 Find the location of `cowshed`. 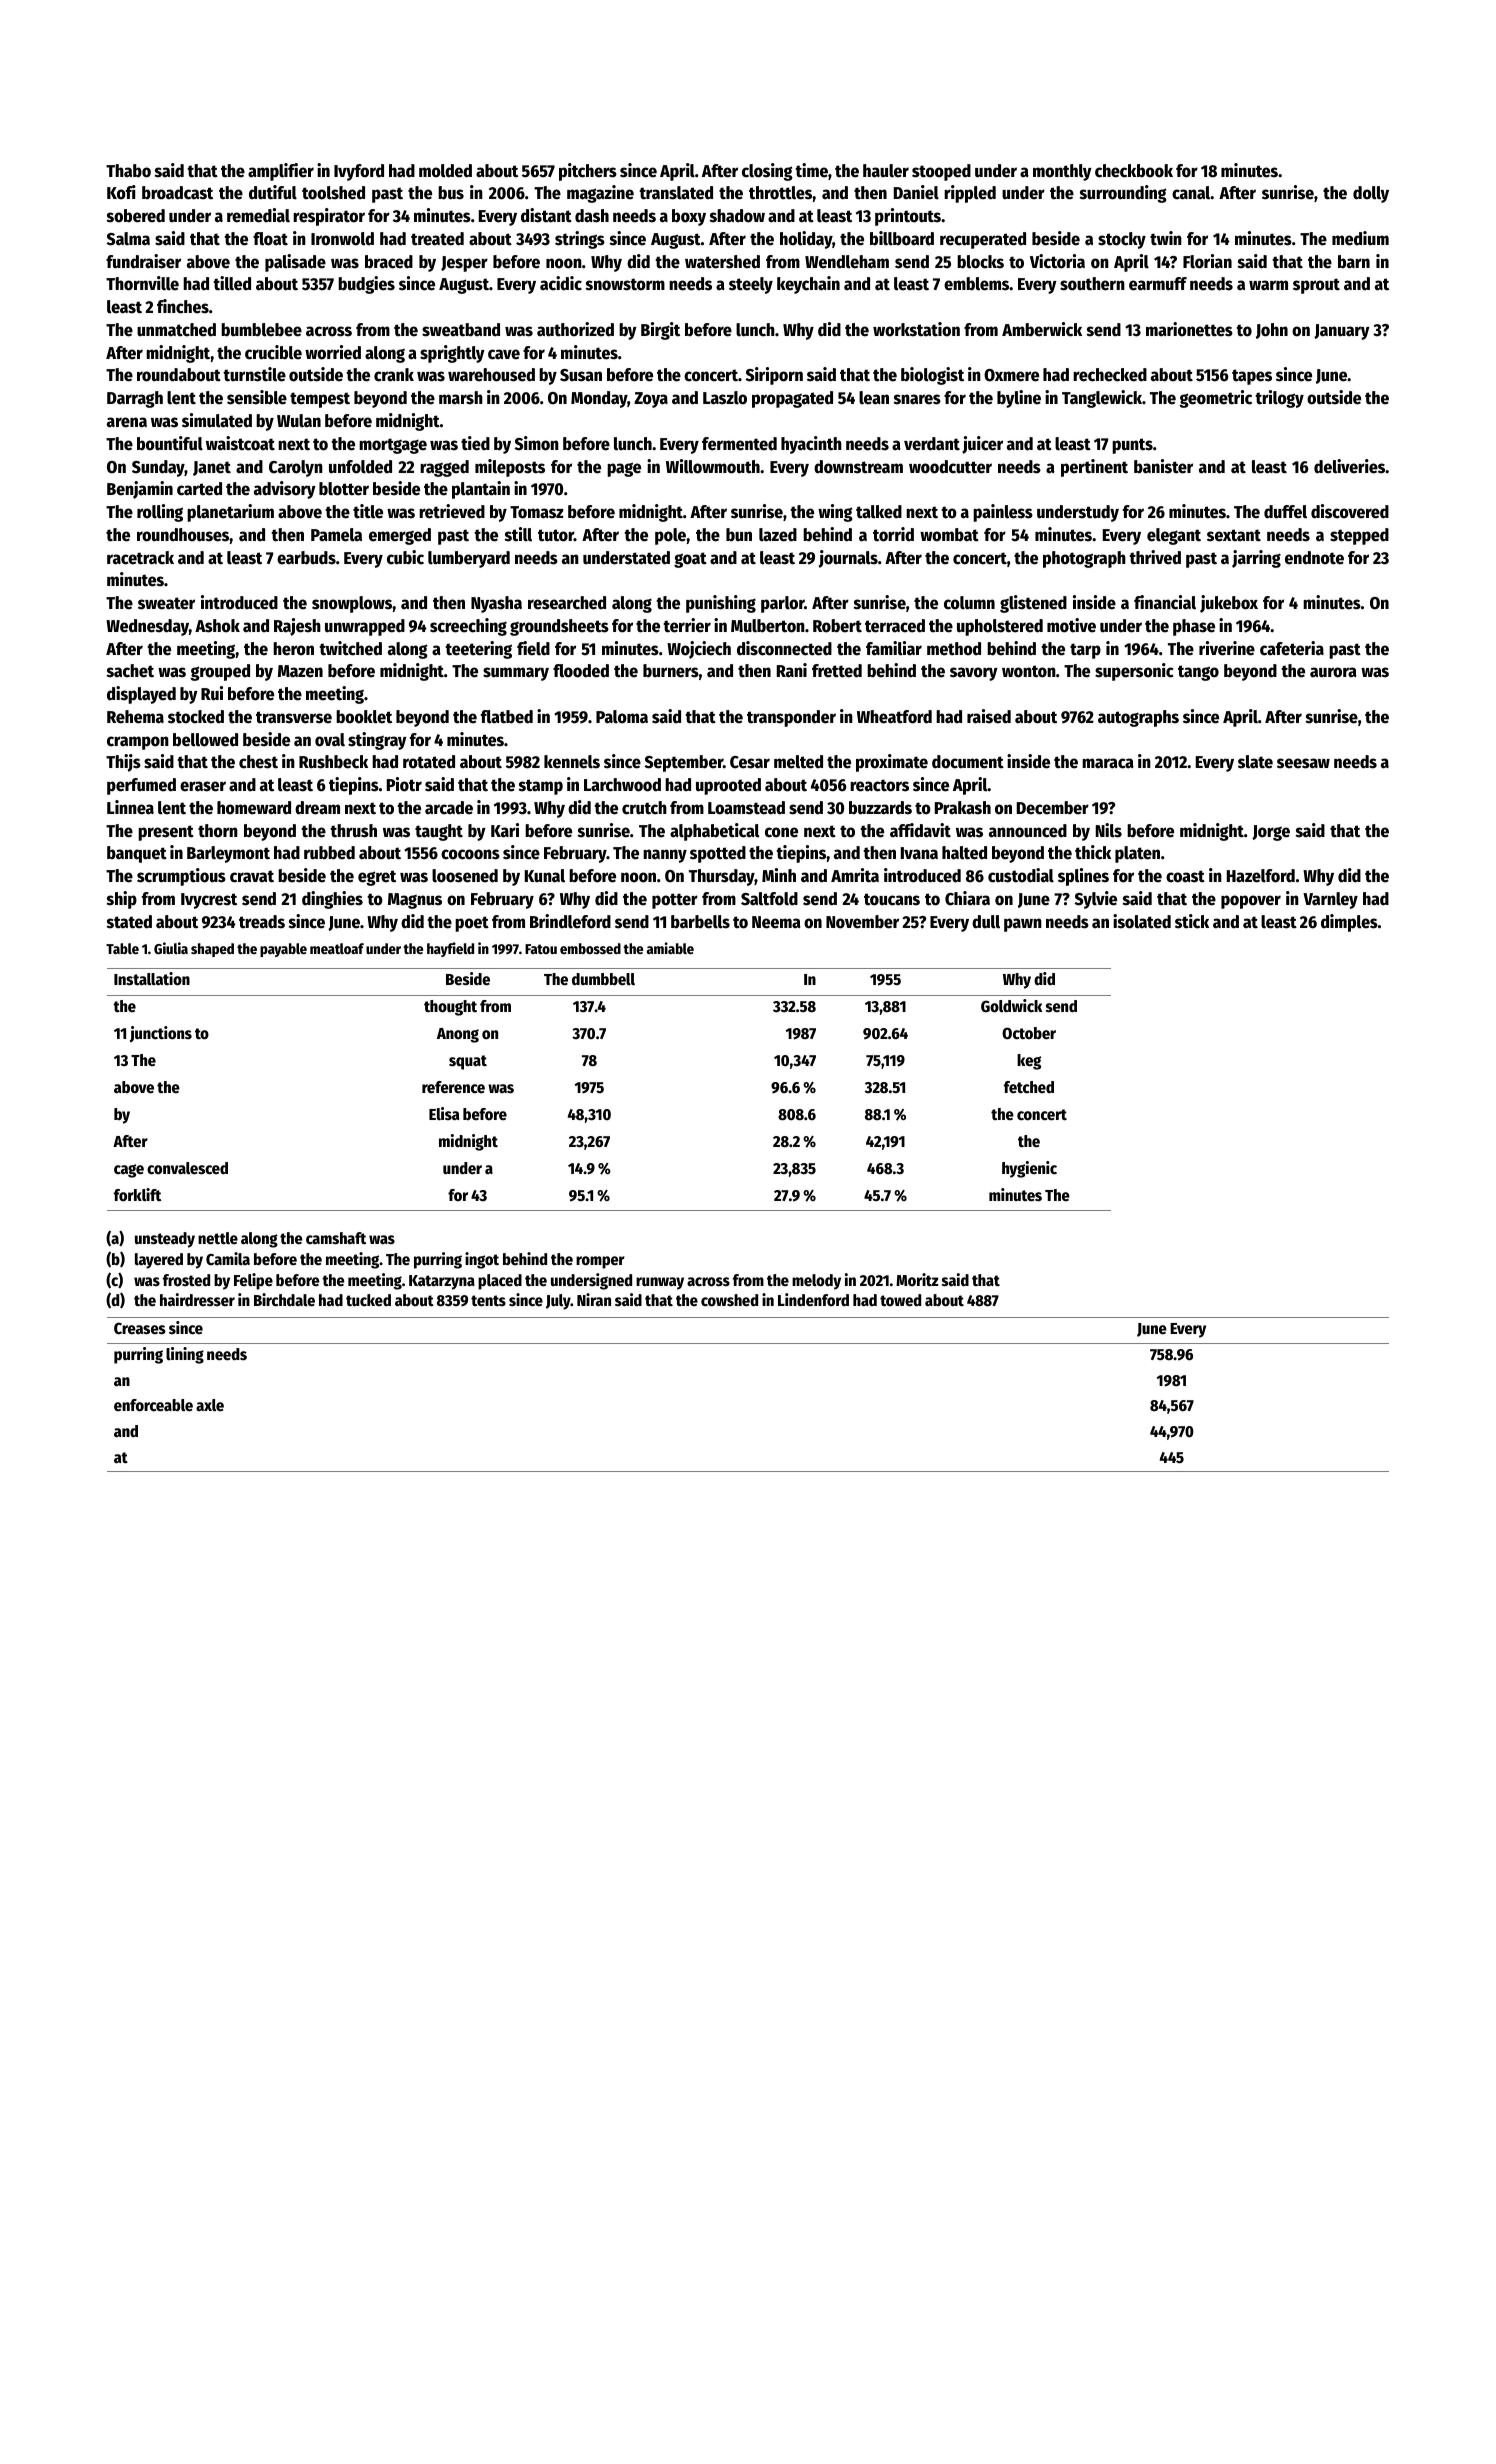

cowshed is located at coordinates (729, 1300).
